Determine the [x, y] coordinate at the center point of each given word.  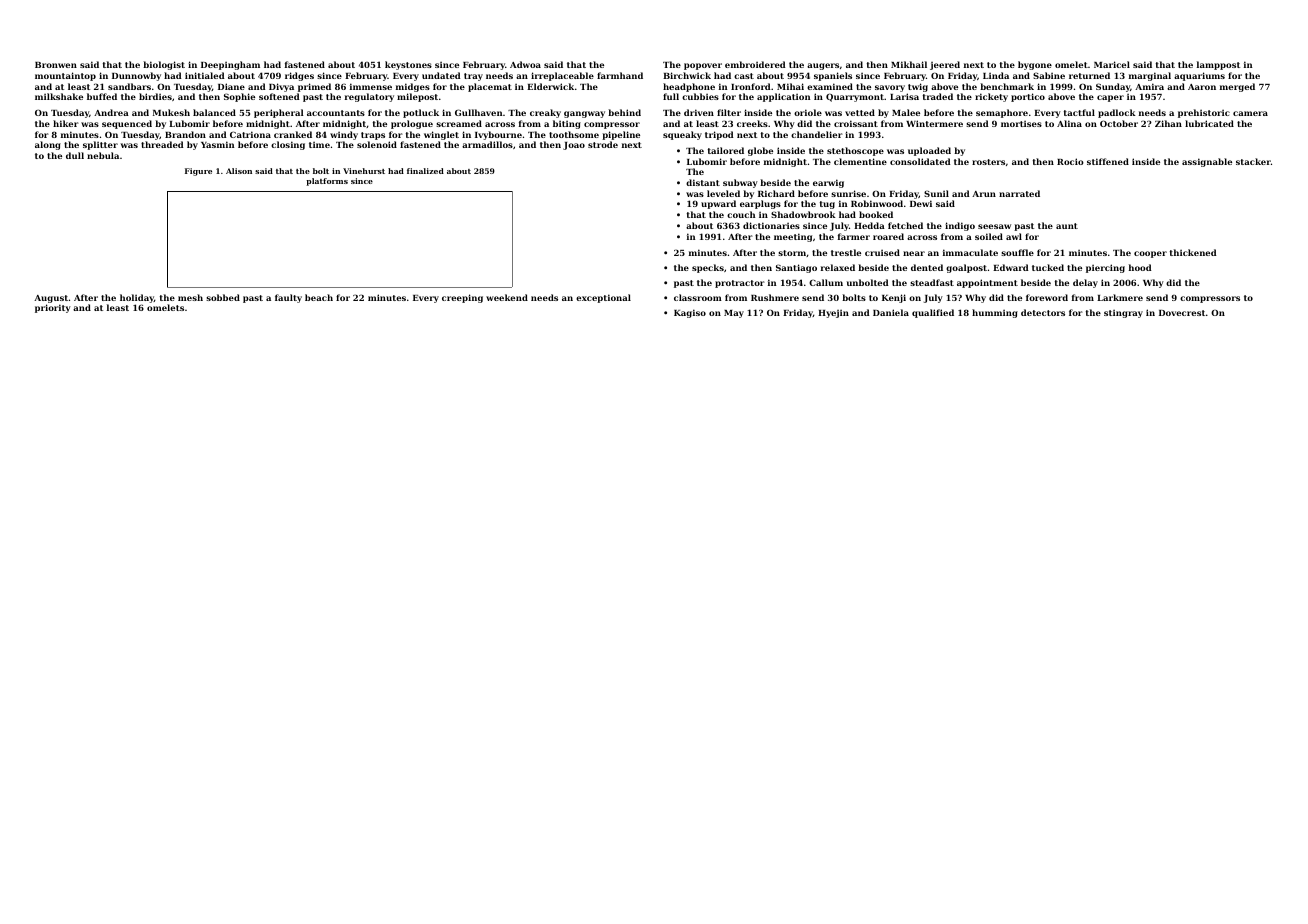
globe [760, 151]
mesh [190, 297]
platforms [327, 182]
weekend [507, 297]
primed [314, 87]
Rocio [1070, 161]
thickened [1193, 252]
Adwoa [525, 64]
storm [792, 253]
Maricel [1112, 64]
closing [288, 145]
